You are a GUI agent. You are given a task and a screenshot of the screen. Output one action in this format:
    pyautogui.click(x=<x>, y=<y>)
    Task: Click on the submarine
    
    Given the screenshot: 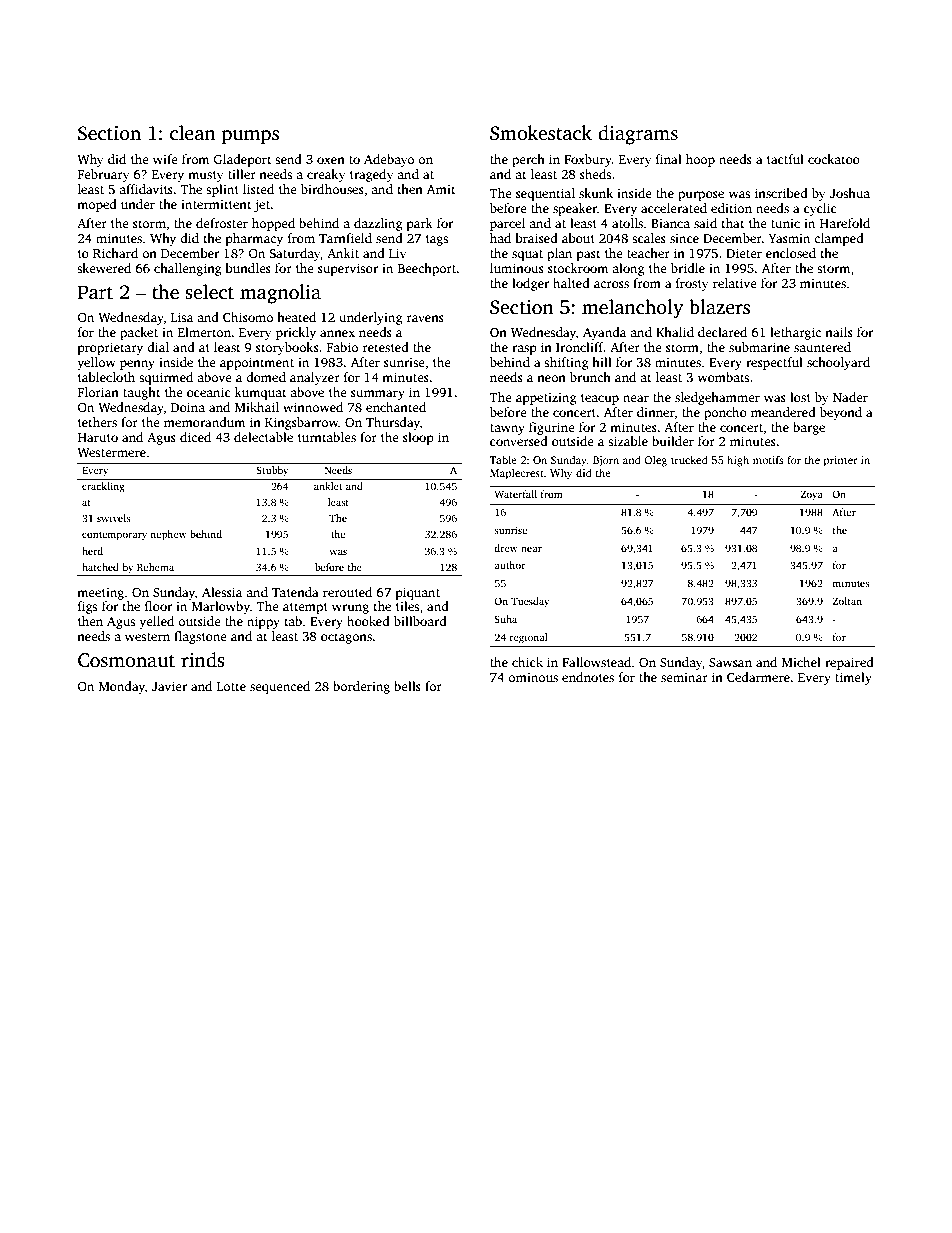 What is the action you would take?
    pyautogui.click(x=759, y=347)
